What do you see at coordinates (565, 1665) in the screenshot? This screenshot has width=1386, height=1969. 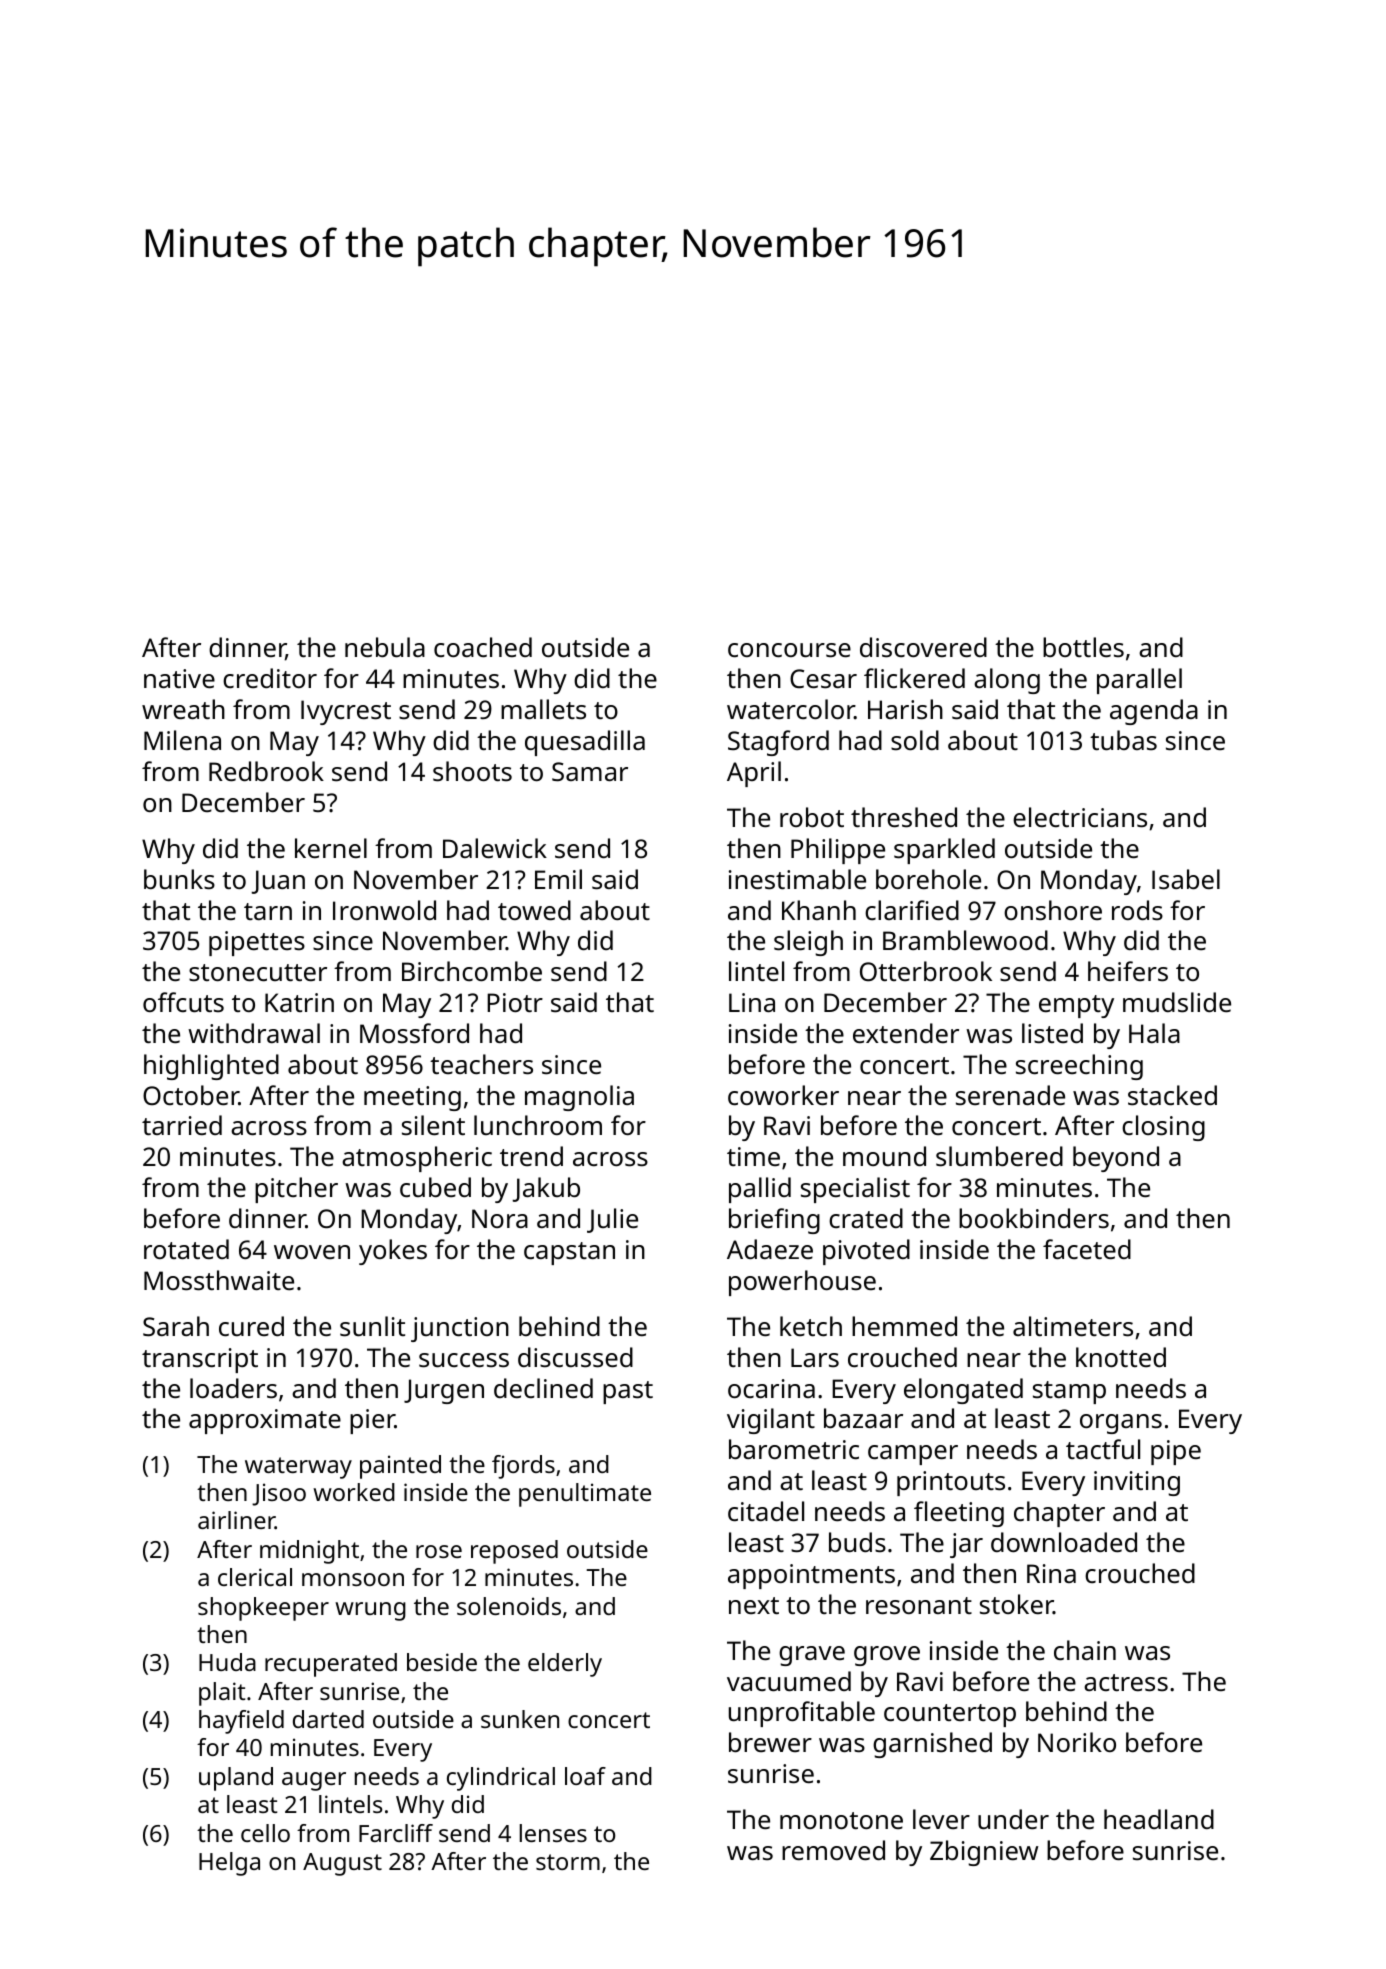 I see `elderly` at bounding box center [565, 1665].
